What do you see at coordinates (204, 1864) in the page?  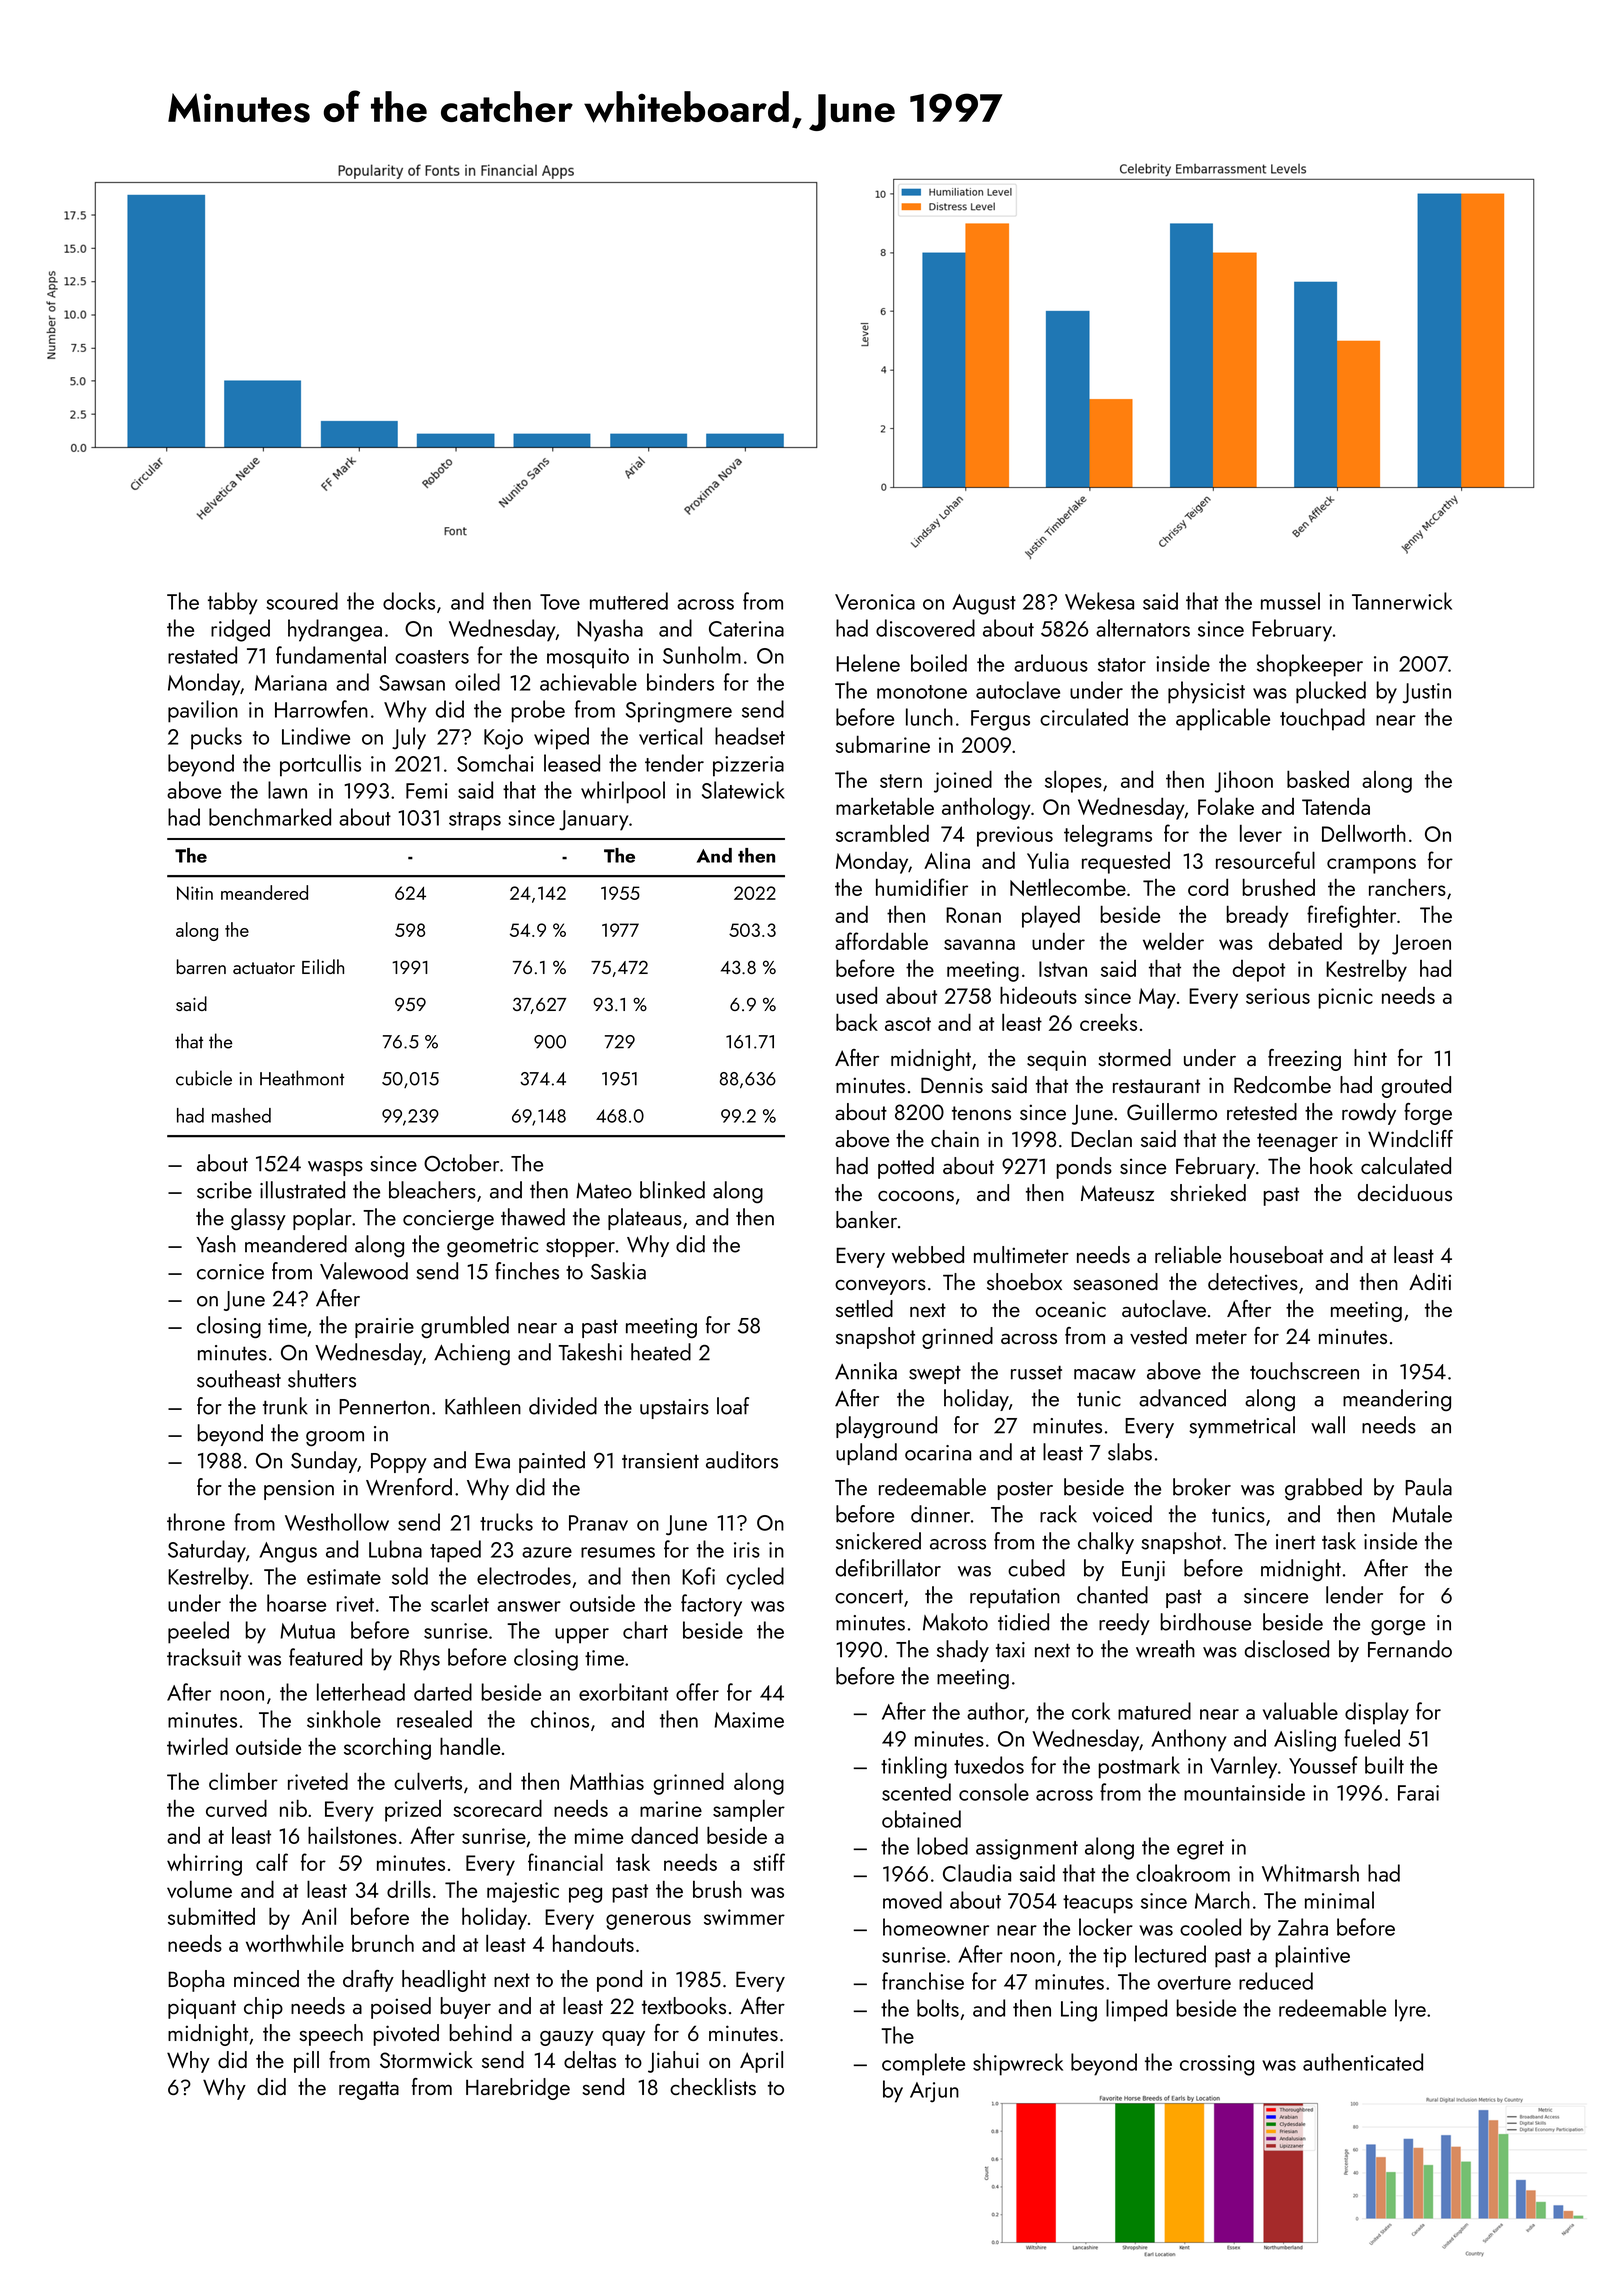 I see `whirring` at bounding box center [204, 1864].
